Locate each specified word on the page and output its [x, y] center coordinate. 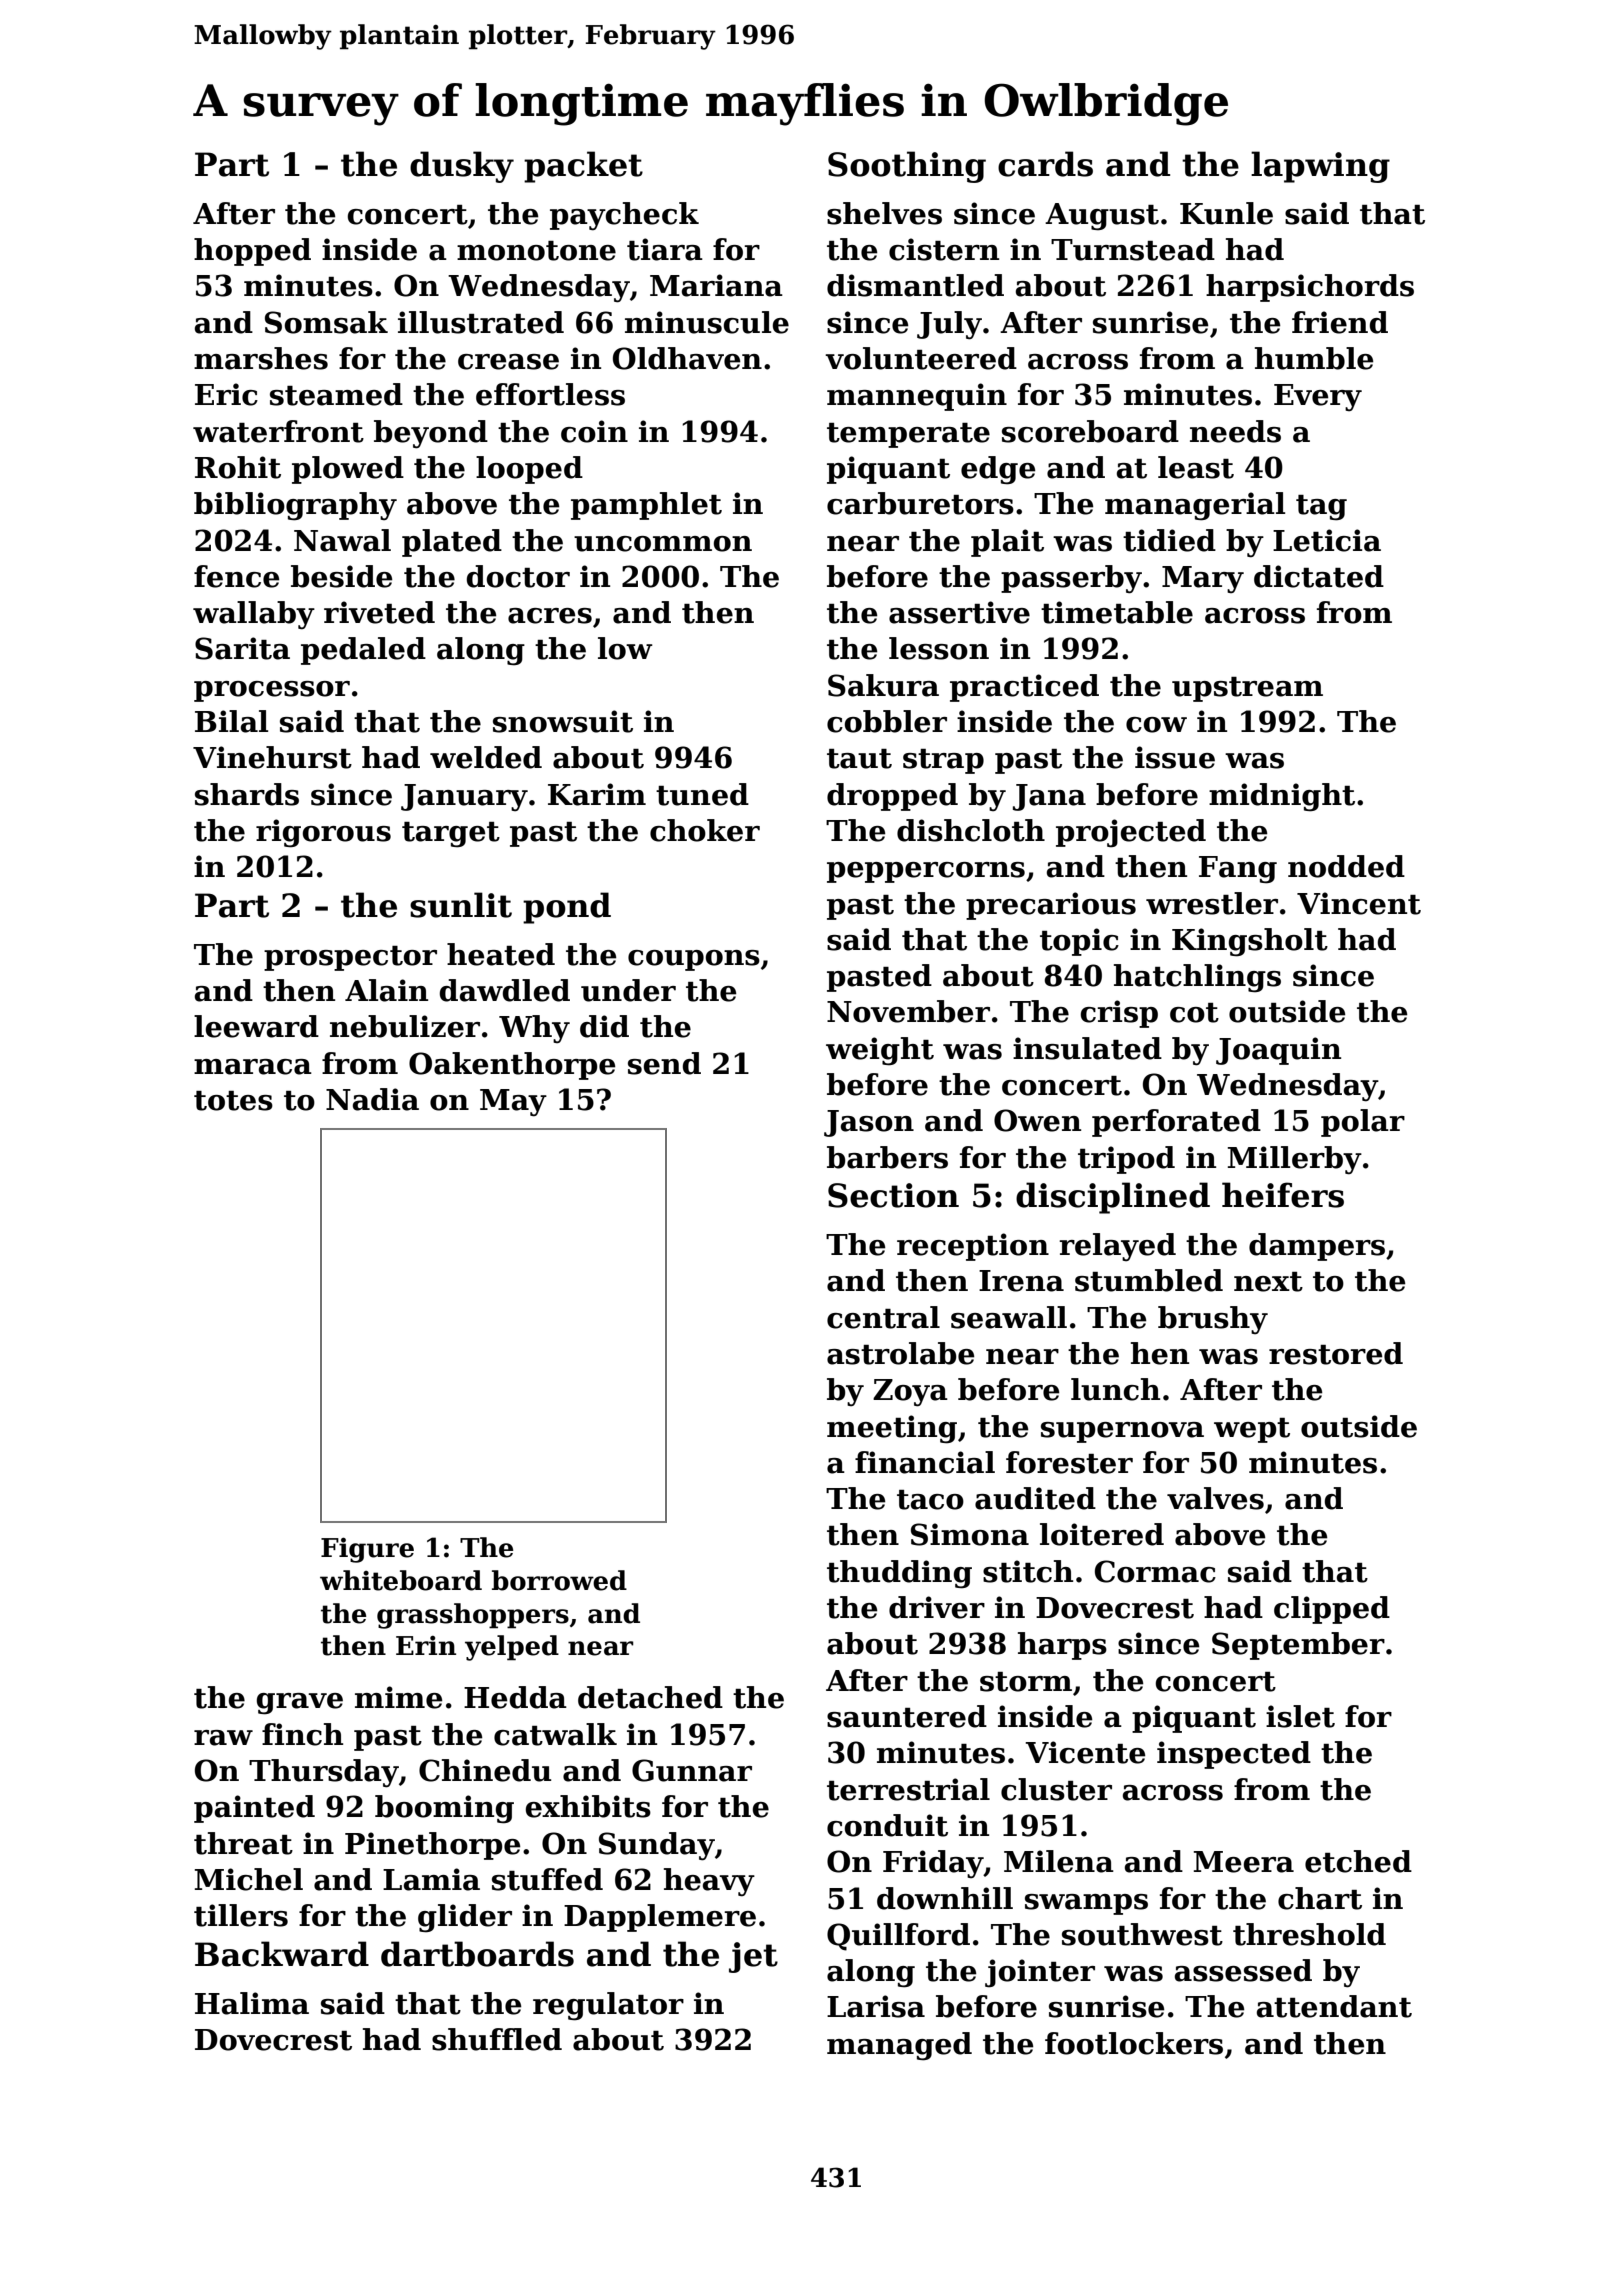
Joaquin [1278, 1051]
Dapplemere [660, 1918]
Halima [252, 2003]
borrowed [559, 1580]
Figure [367, 1550]
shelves [884, 213]
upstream [1247, 689]
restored [1336, 1353]
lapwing [1320, 167]
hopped [252, 252]
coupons [694, 960]
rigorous [323, 833]
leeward [256, 1026]
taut [859, 759]
